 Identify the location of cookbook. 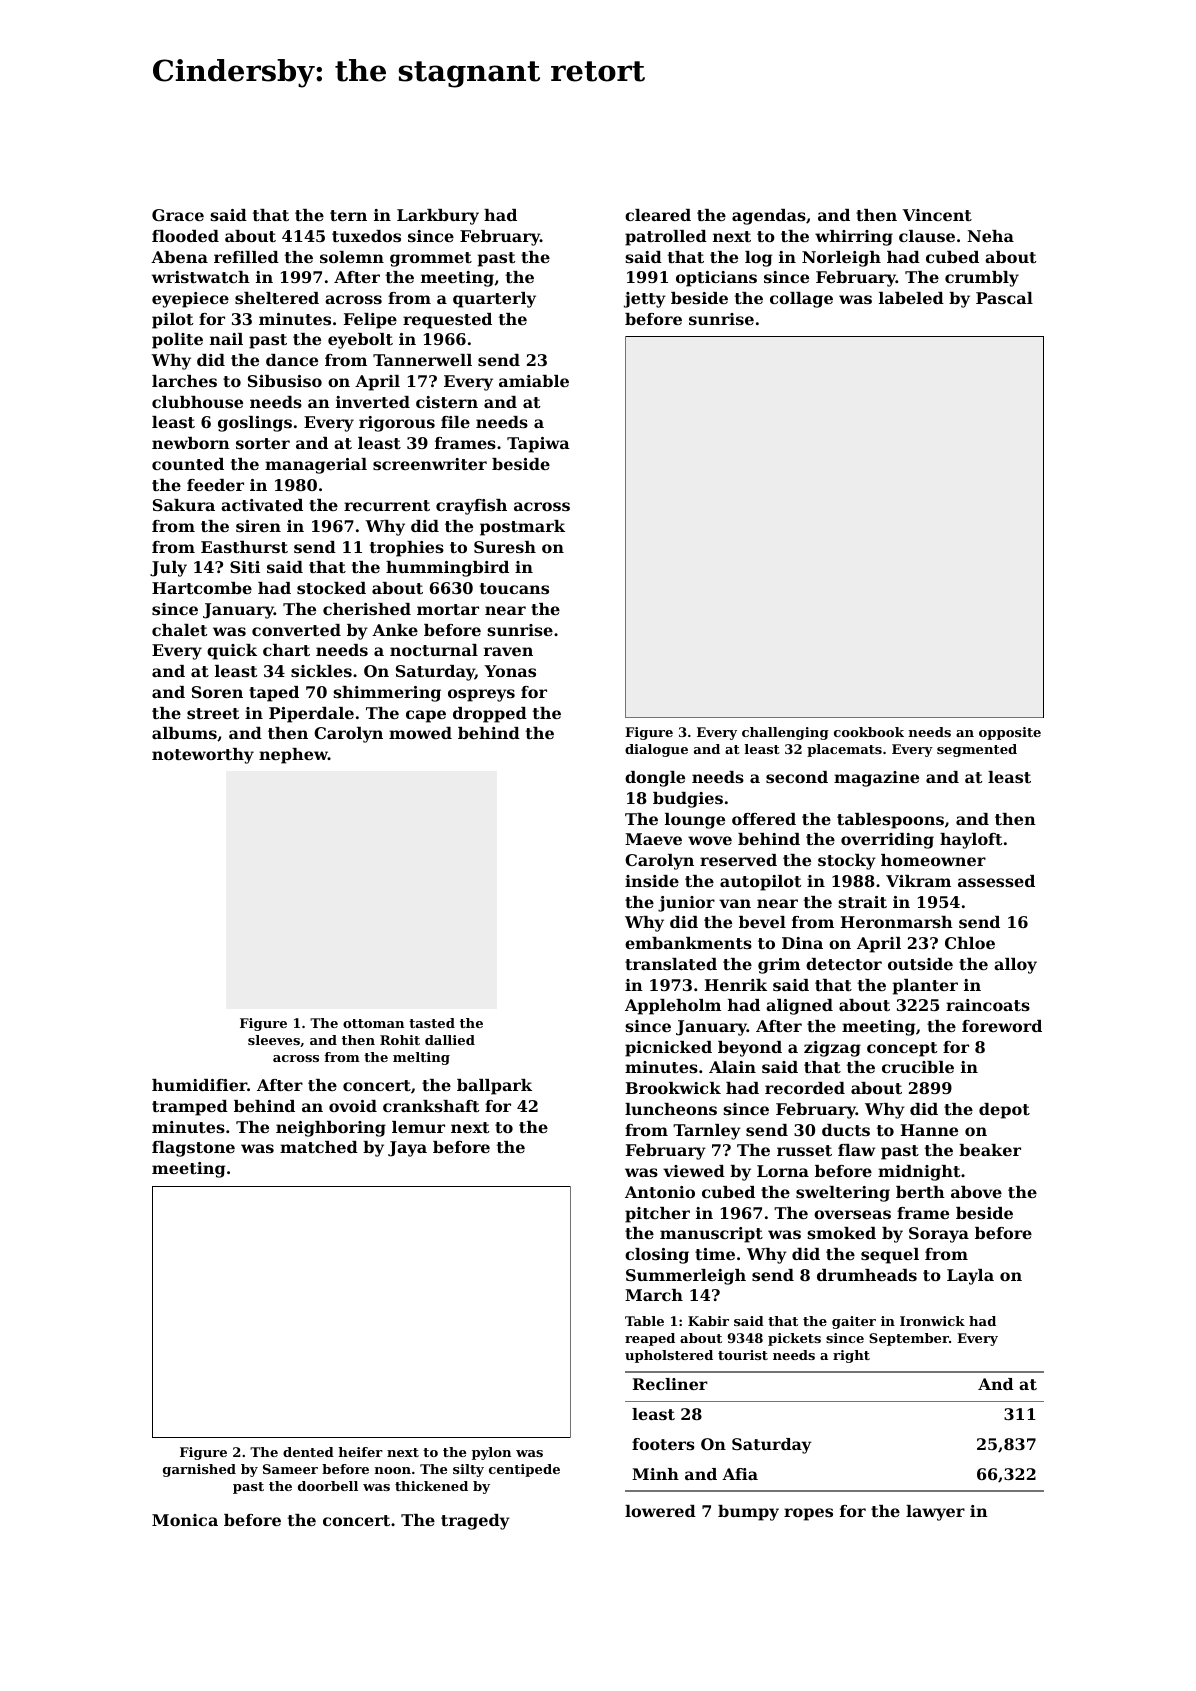
(869, 732).
